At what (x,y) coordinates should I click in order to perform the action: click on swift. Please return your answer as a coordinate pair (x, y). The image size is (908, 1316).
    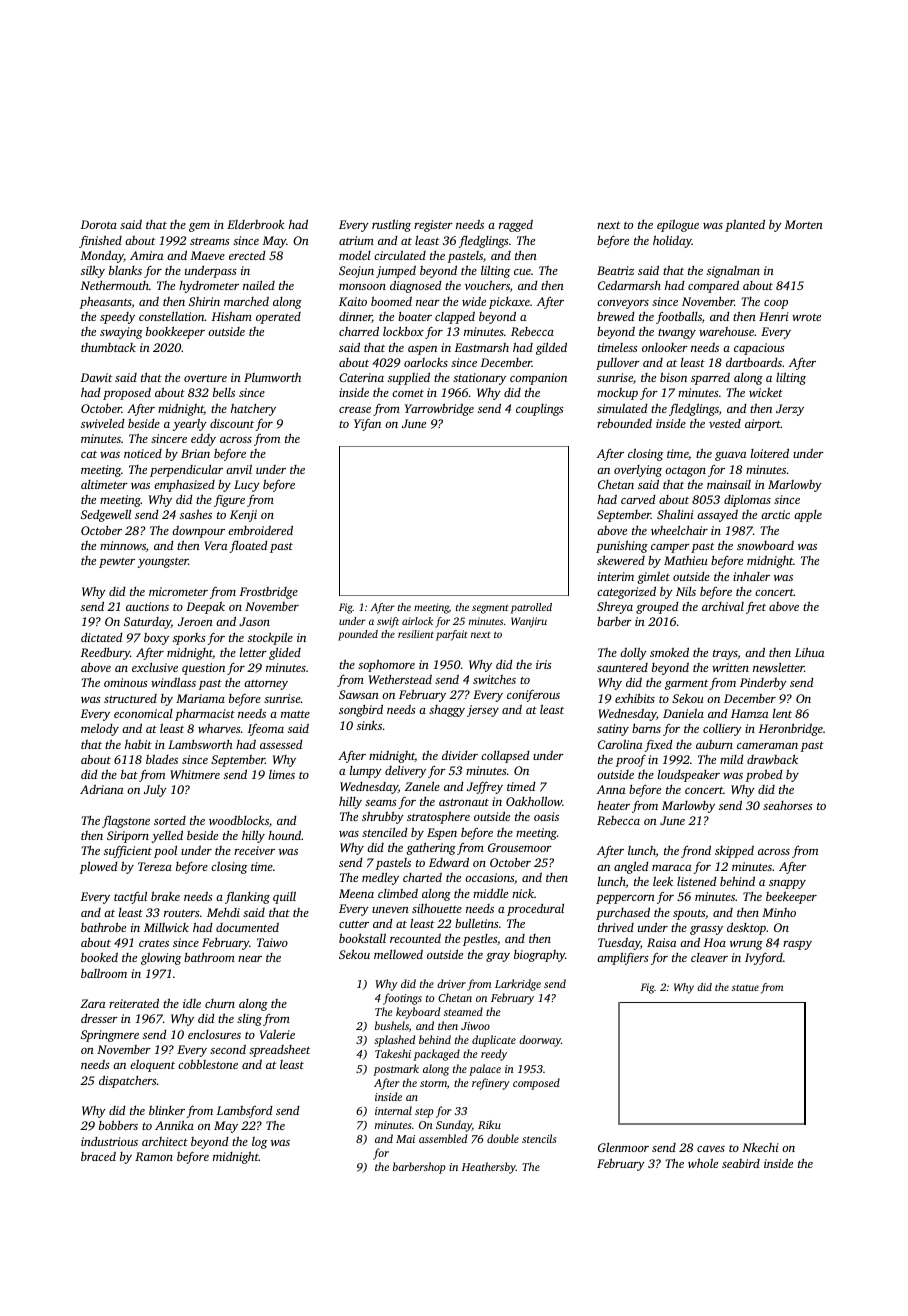
    Looking at the image, I should click on (388, 622).
